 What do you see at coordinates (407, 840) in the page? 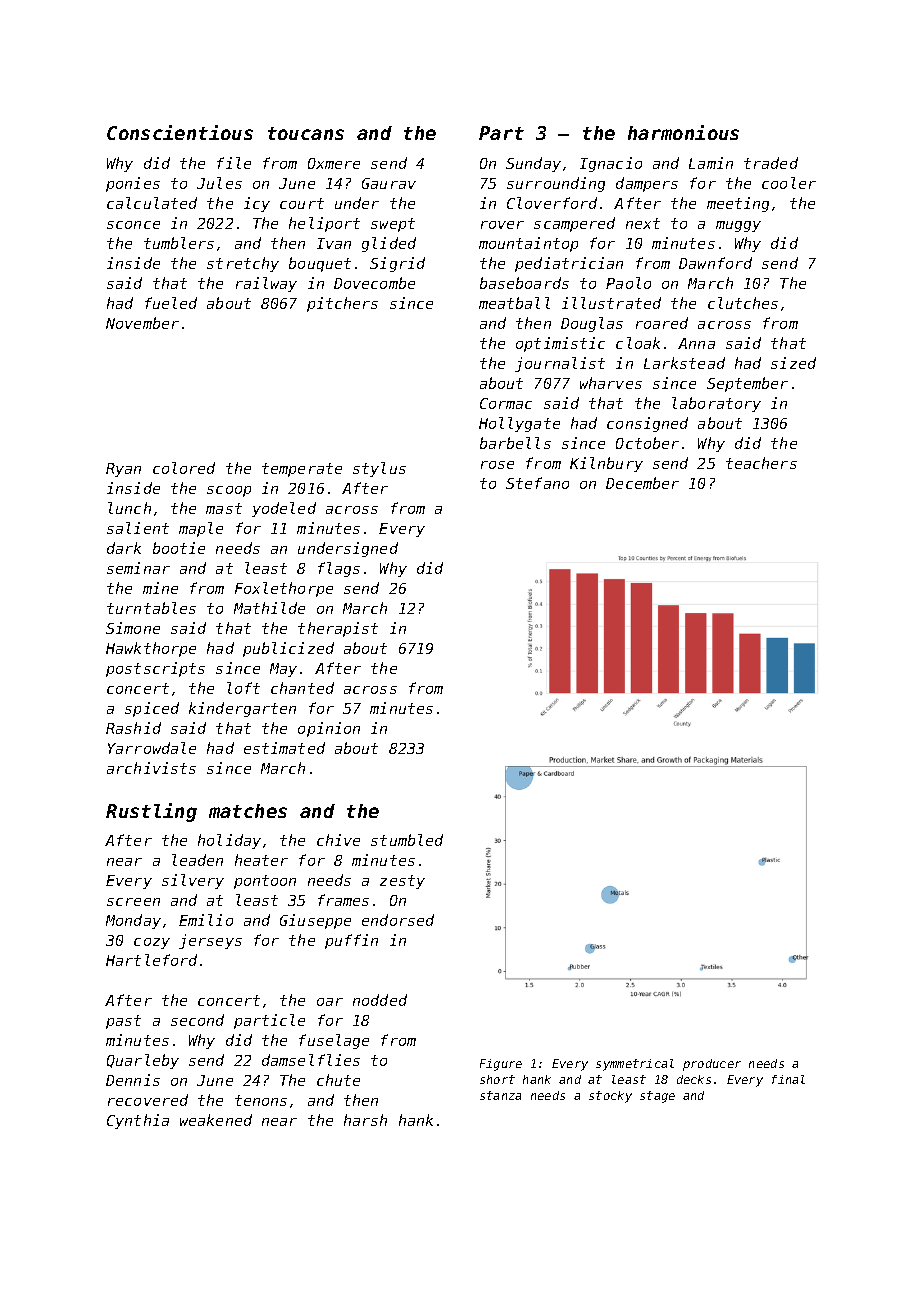
I see `stumbled` at bounding box center [407, 840].
